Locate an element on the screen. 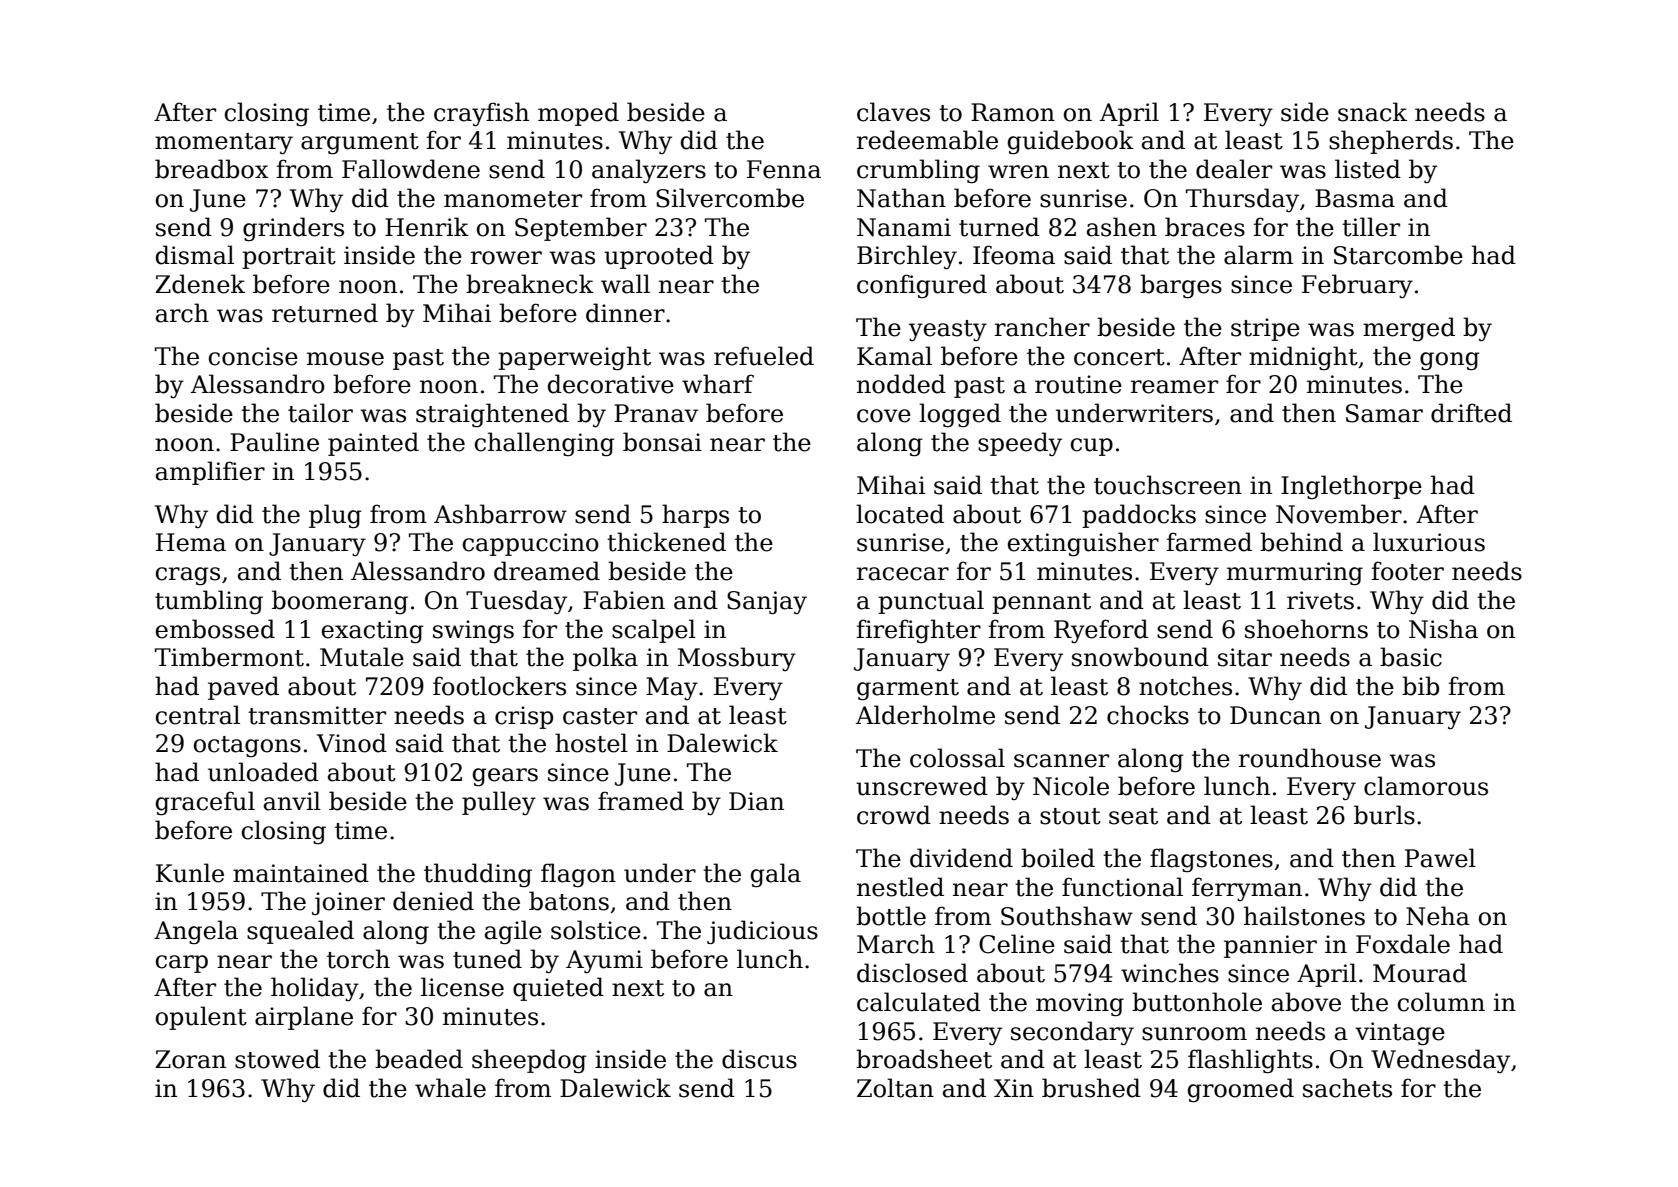 The width and height of the screenshot is (1678, 1187). claves is located at coordinates (893, 112).
